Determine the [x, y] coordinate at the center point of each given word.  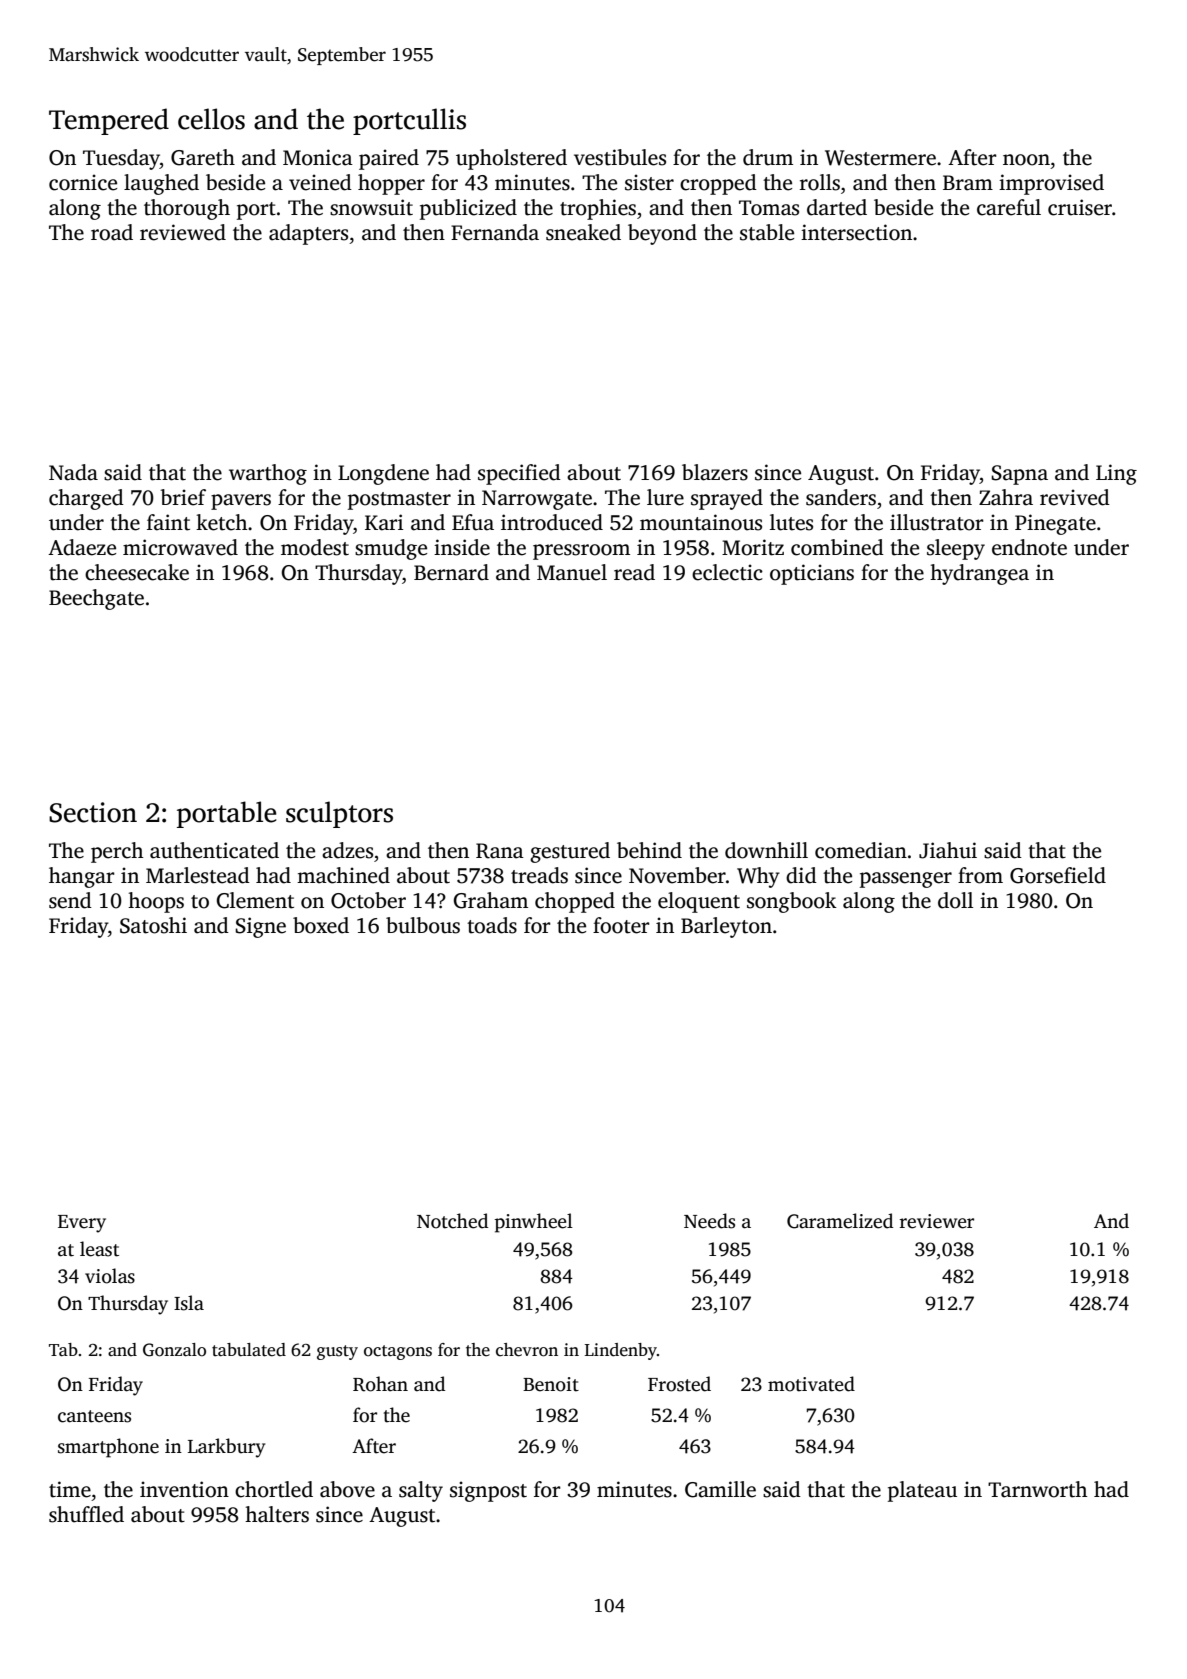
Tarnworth [1037, 1489]
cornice [83, 182]
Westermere [880, 158]
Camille [720, 1489]
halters [277, 1514]
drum [768, 157]
